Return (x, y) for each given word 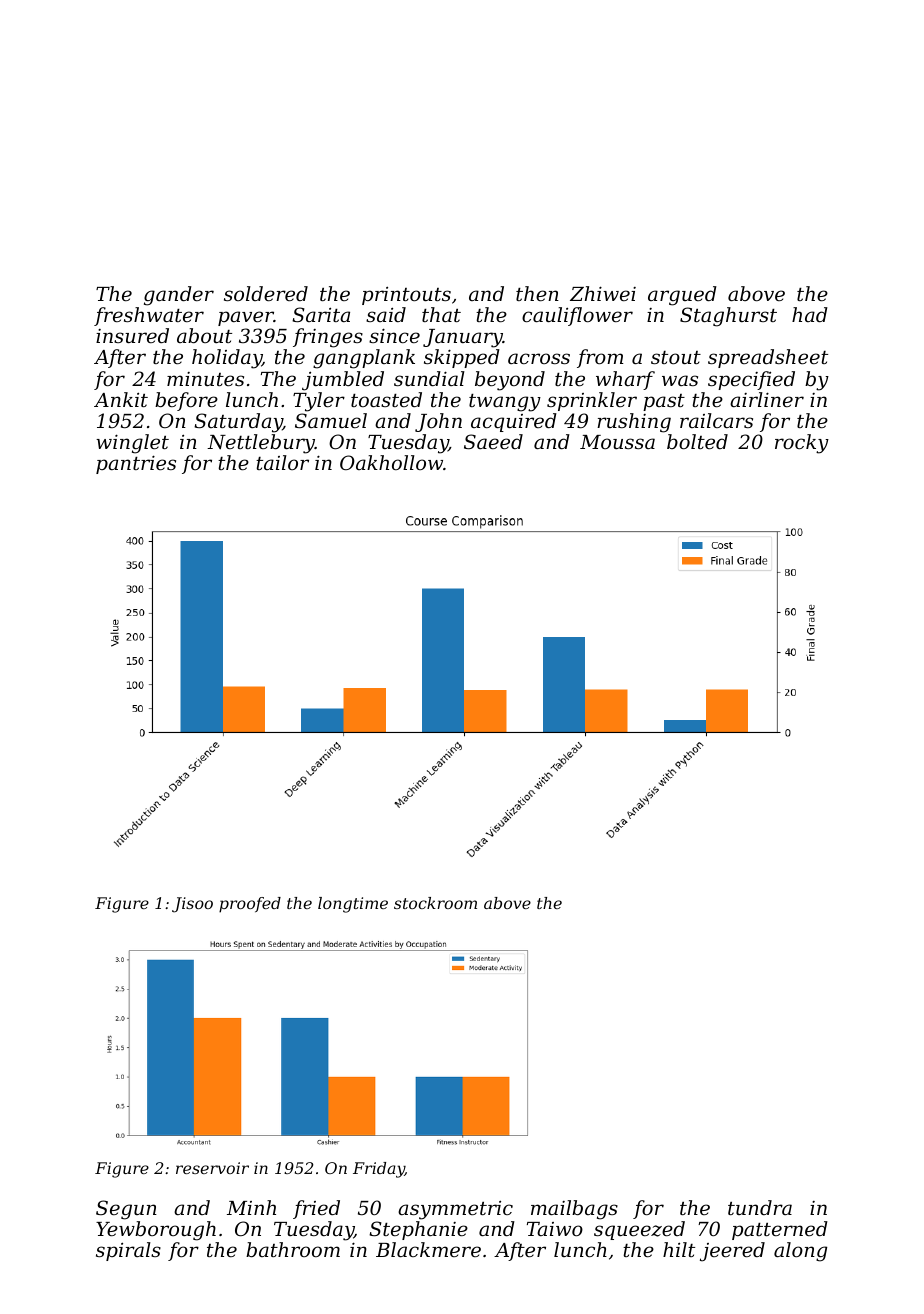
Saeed (493, 441)
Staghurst (728, 317)
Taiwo (555, 1229)
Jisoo (192, 905)
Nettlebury (261, 444)
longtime (353, 905)
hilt (679, 1249)
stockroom (435, 903)
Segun (126, 1210)
